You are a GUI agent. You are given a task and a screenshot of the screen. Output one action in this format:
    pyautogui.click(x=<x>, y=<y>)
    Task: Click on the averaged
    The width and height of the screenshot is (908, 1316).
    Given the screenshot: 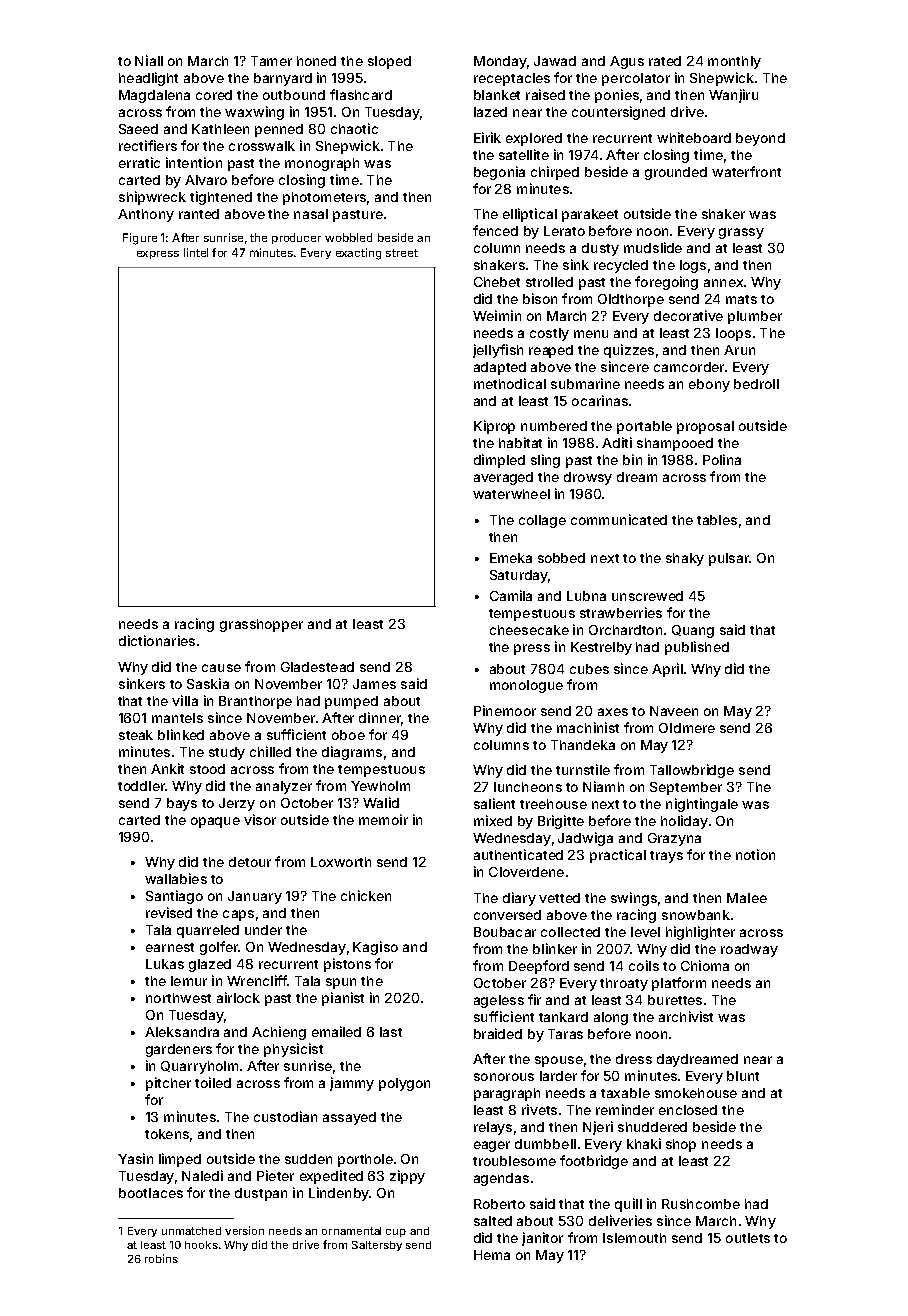 What is the action you would take?
    pyautogui.click(x=503, y=478)
